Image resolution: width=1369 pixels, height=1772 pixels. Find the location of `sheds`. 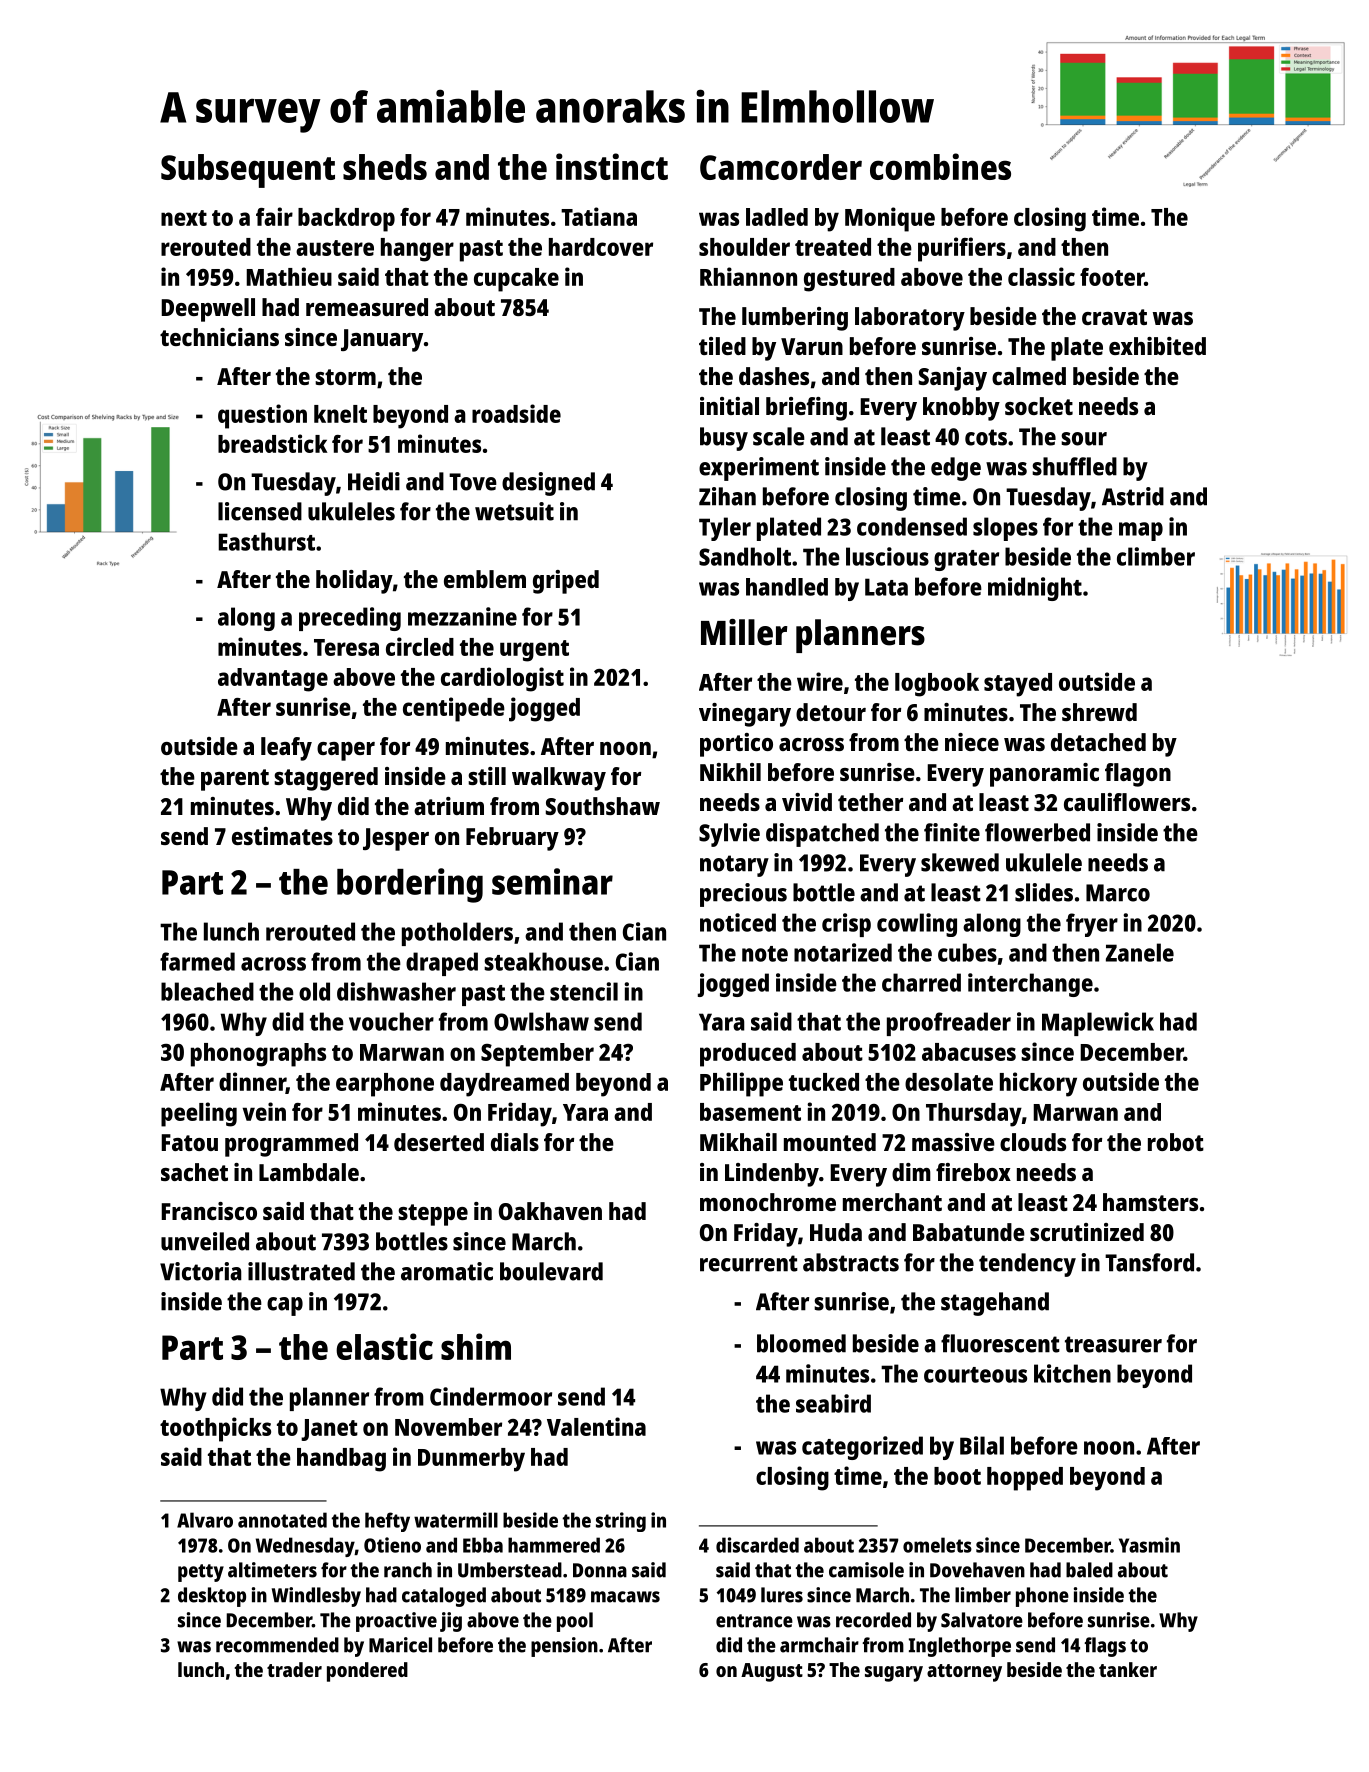

sheds is located at coordinates (385, 167).
